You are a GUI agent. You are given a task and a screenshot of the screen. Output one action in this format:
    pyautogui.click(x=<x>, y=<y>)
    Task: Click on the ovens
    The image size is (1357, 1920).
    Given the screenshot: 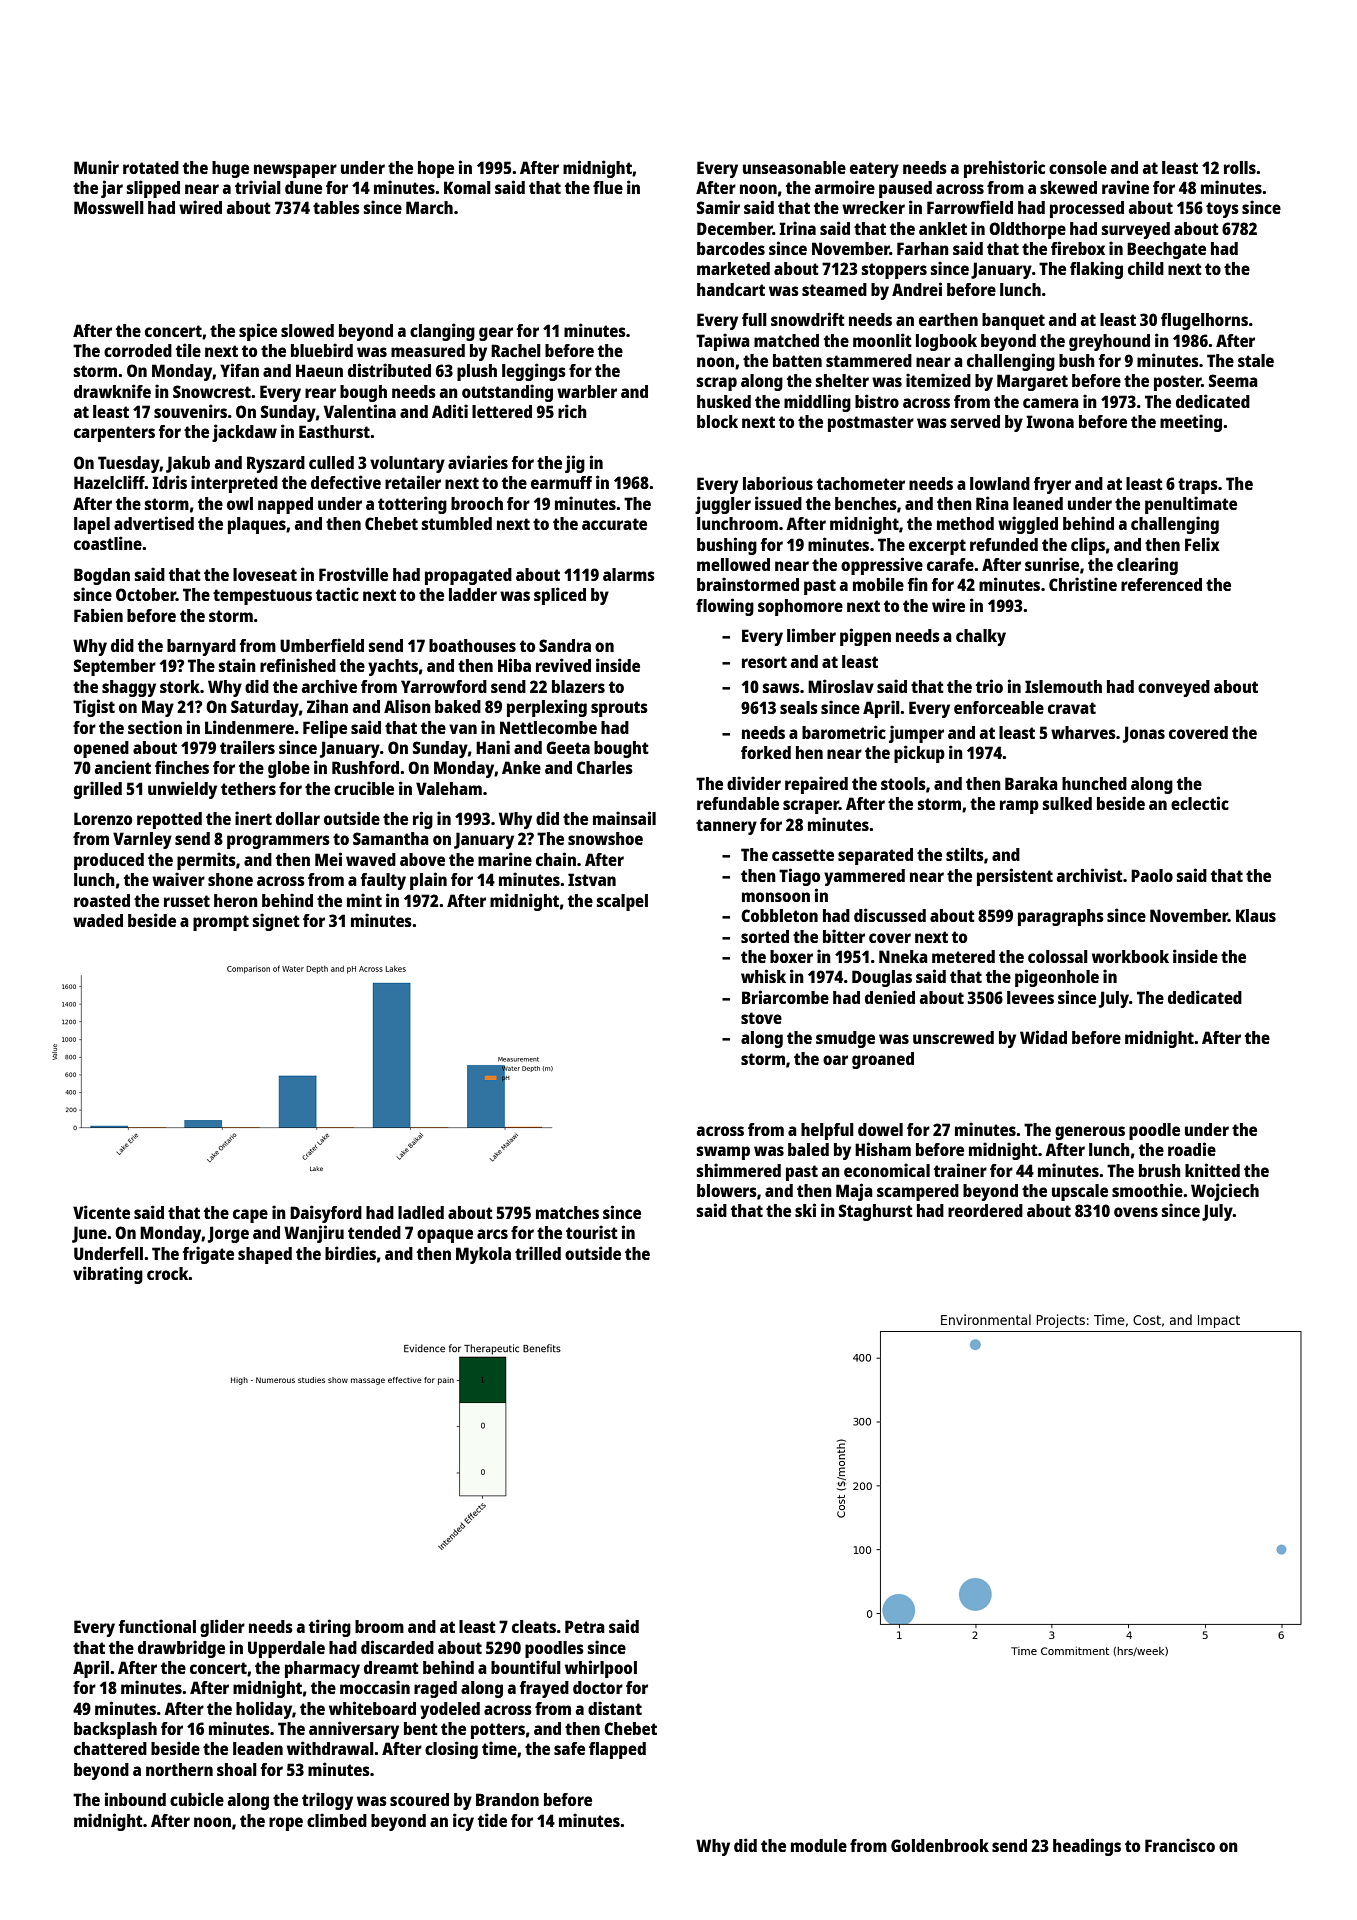 What is the action you would take?
    pyautogui.click(x=1136, y=1212)
